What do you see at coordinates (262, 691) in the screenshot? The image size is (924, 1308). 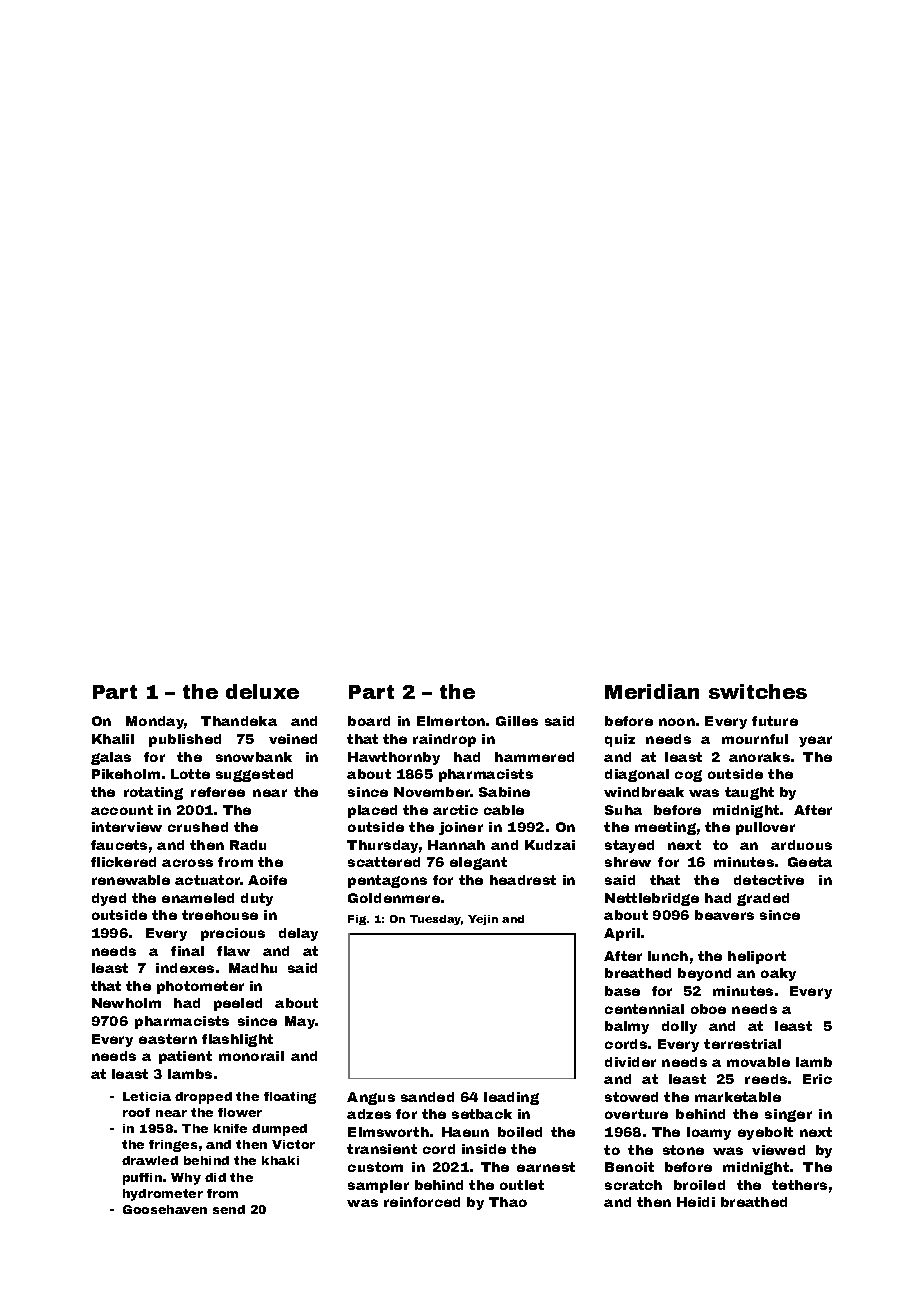 I see `deluxe` at bounding box center [262, 691].
